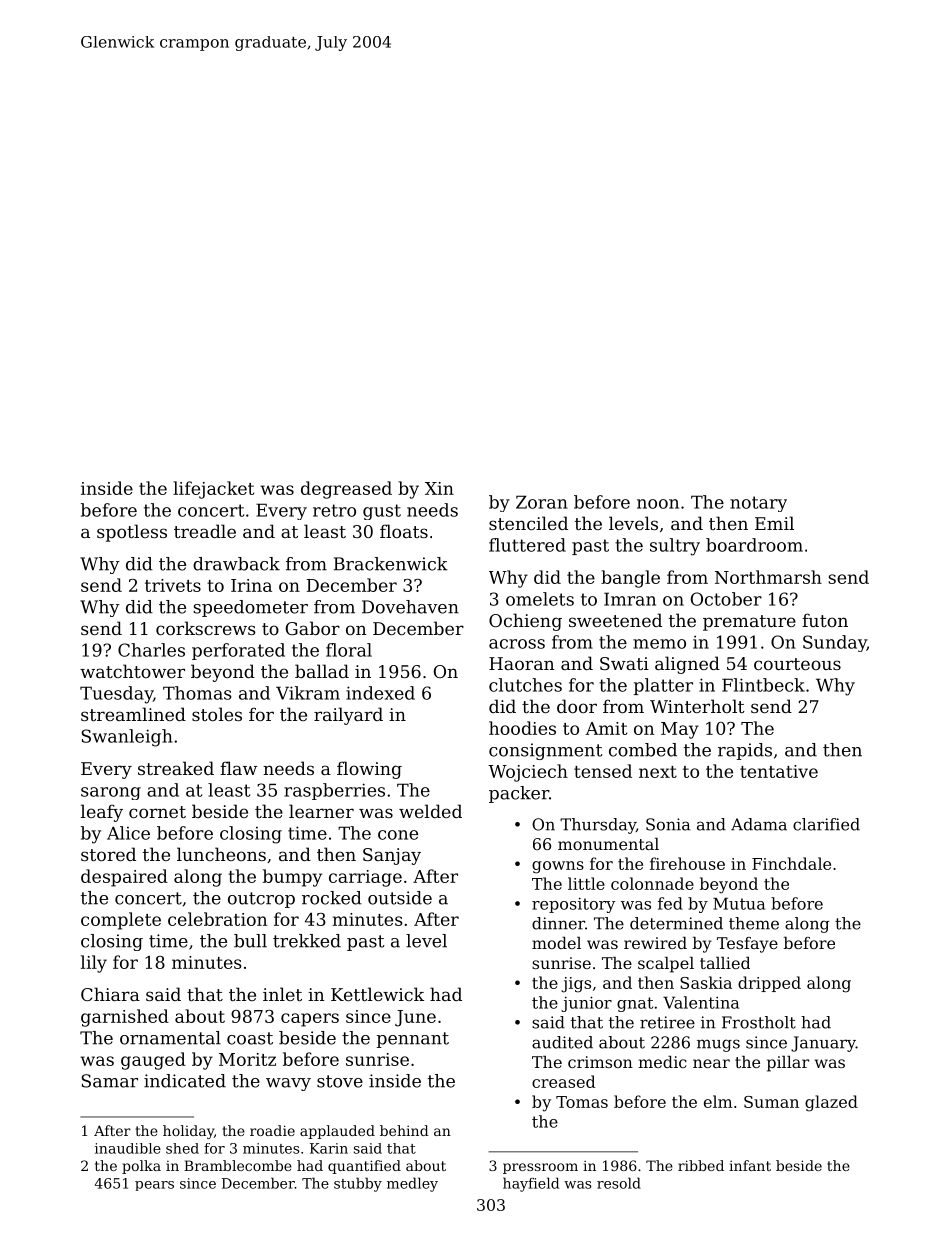 This page has width=952, height=1233. What do you see at coordinates (791, 863) in the page?
I see `Finchdale` at bounding box center [791, 863].
